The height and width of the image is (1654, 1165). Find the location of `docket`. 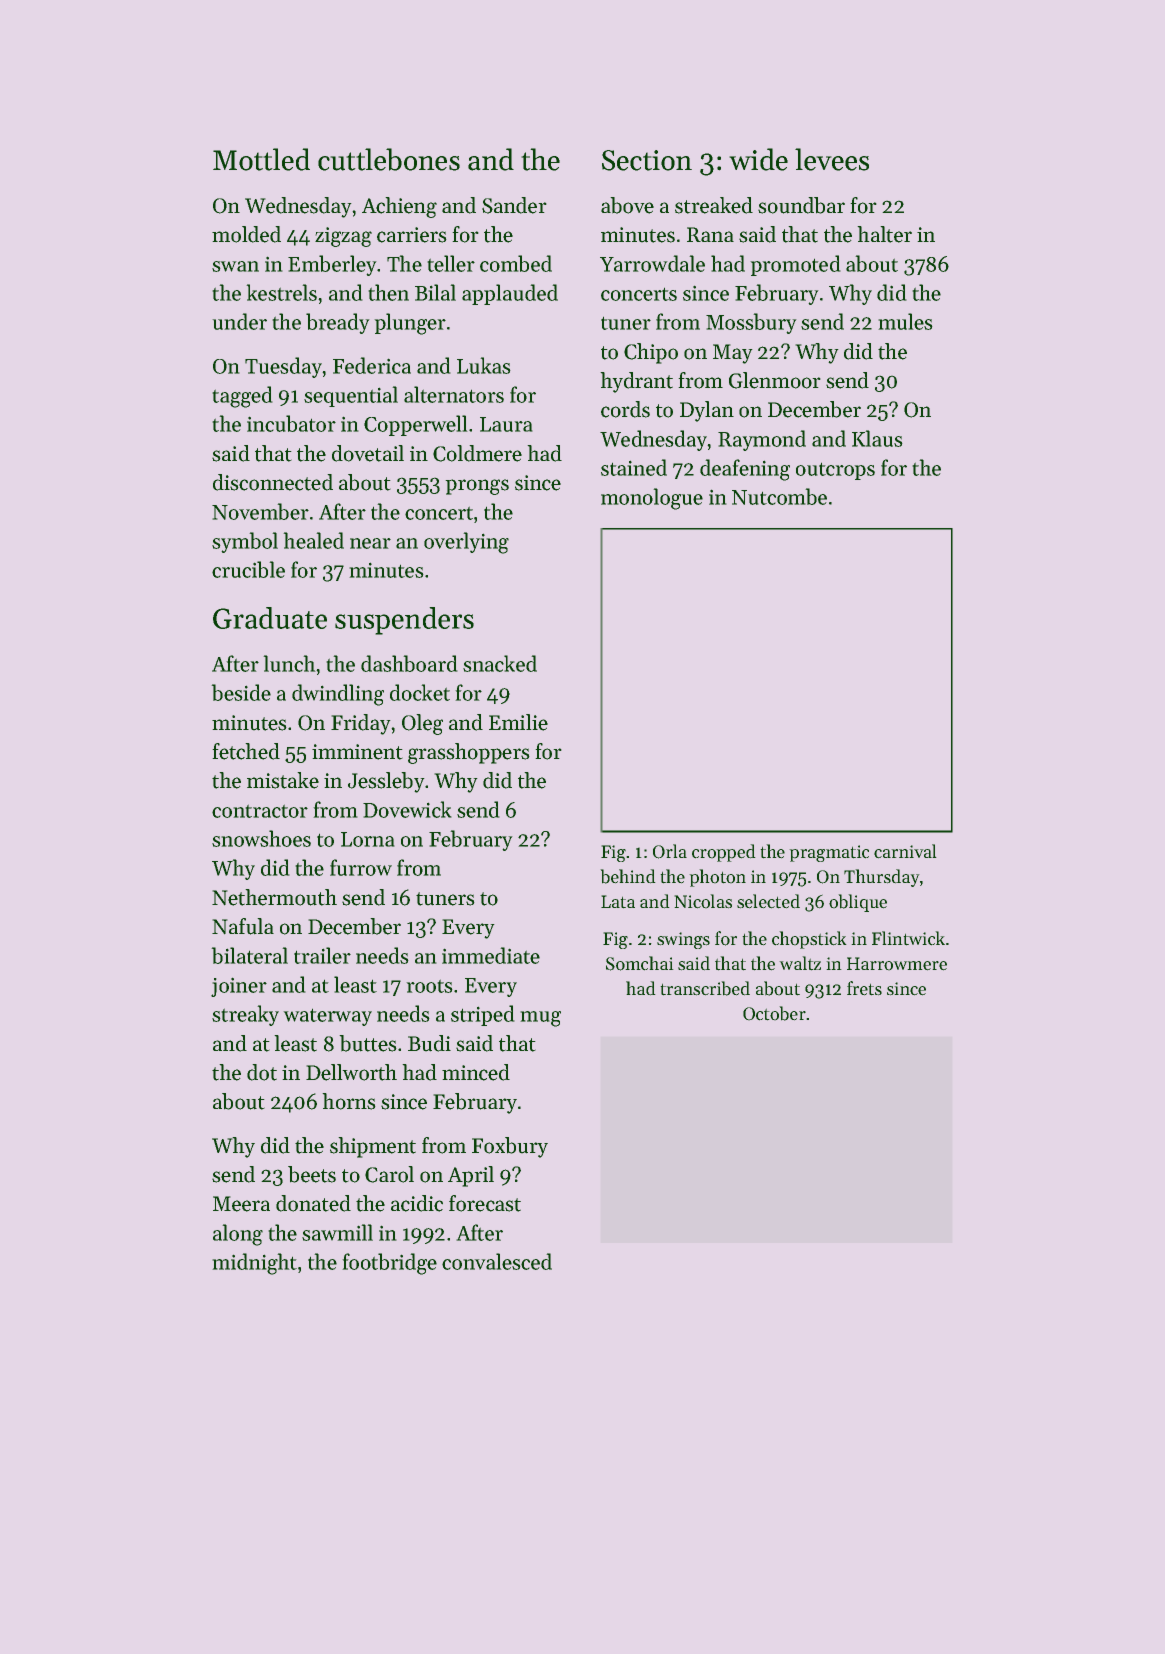

docket is located at coordinates (420, 692).
